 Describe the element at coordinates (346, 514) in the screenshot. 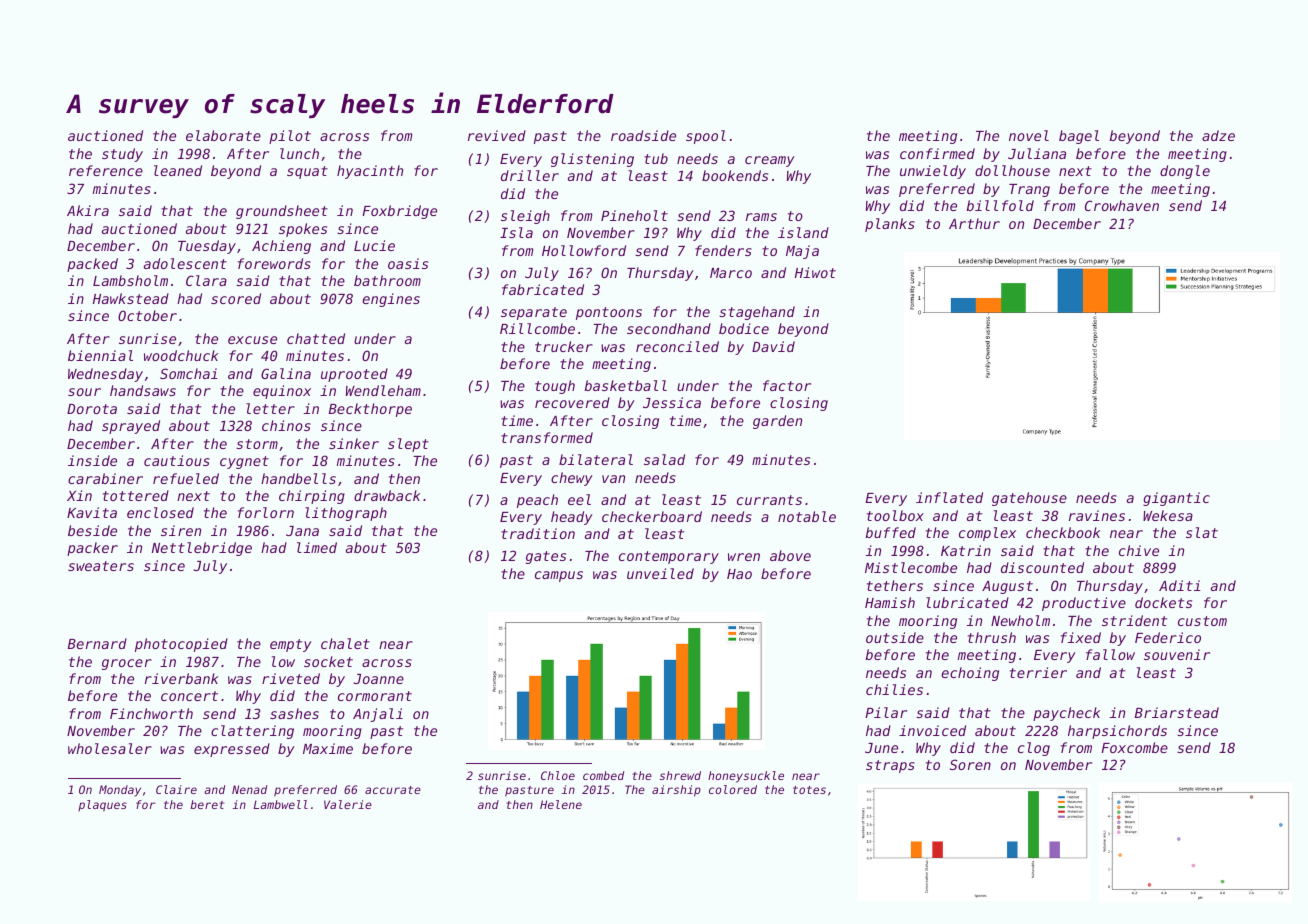

I see `lithograph` at that location.
